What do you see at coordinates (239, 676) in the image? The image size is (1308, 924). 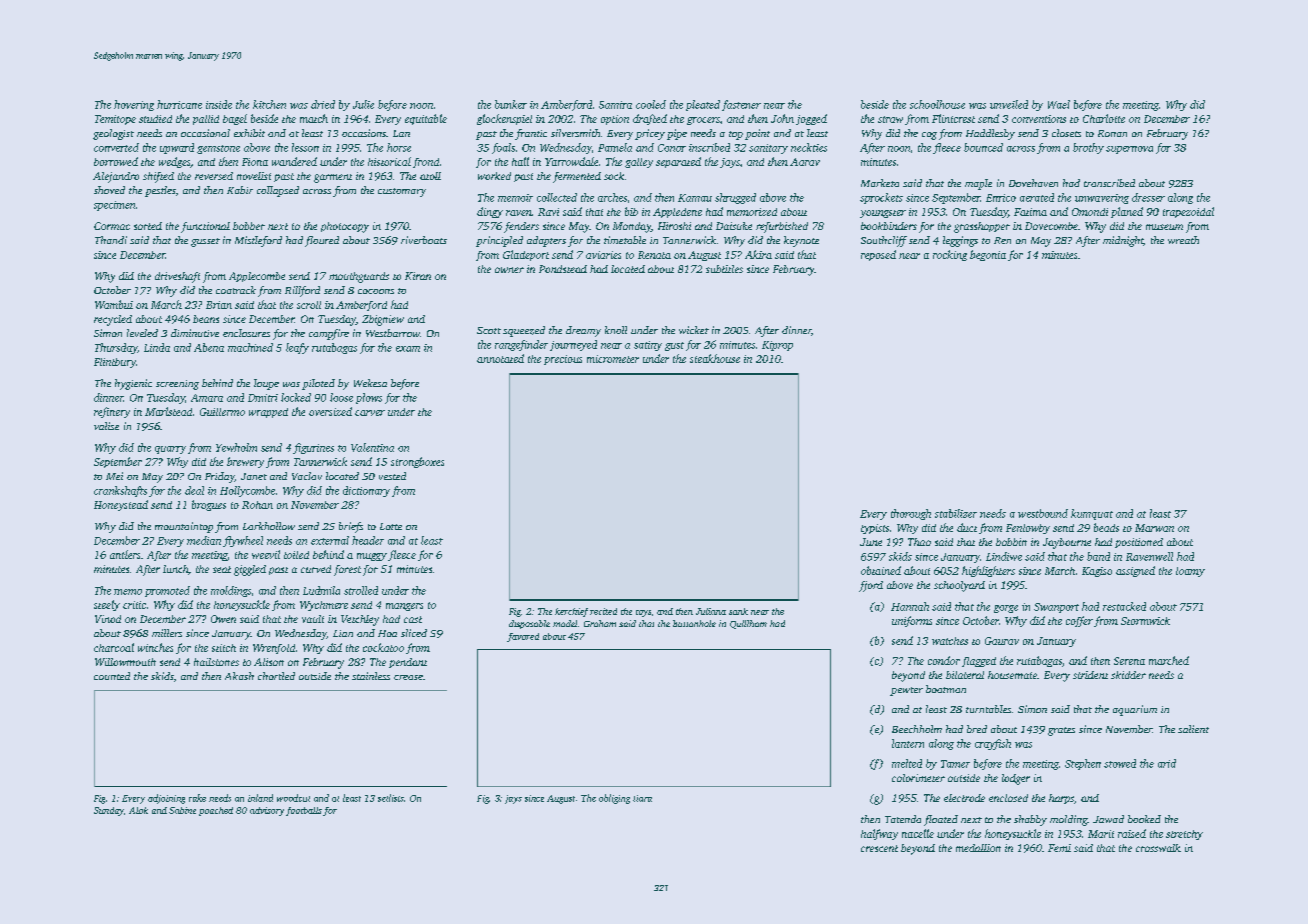 I see `Akash` at bounding box center [239, 676].
